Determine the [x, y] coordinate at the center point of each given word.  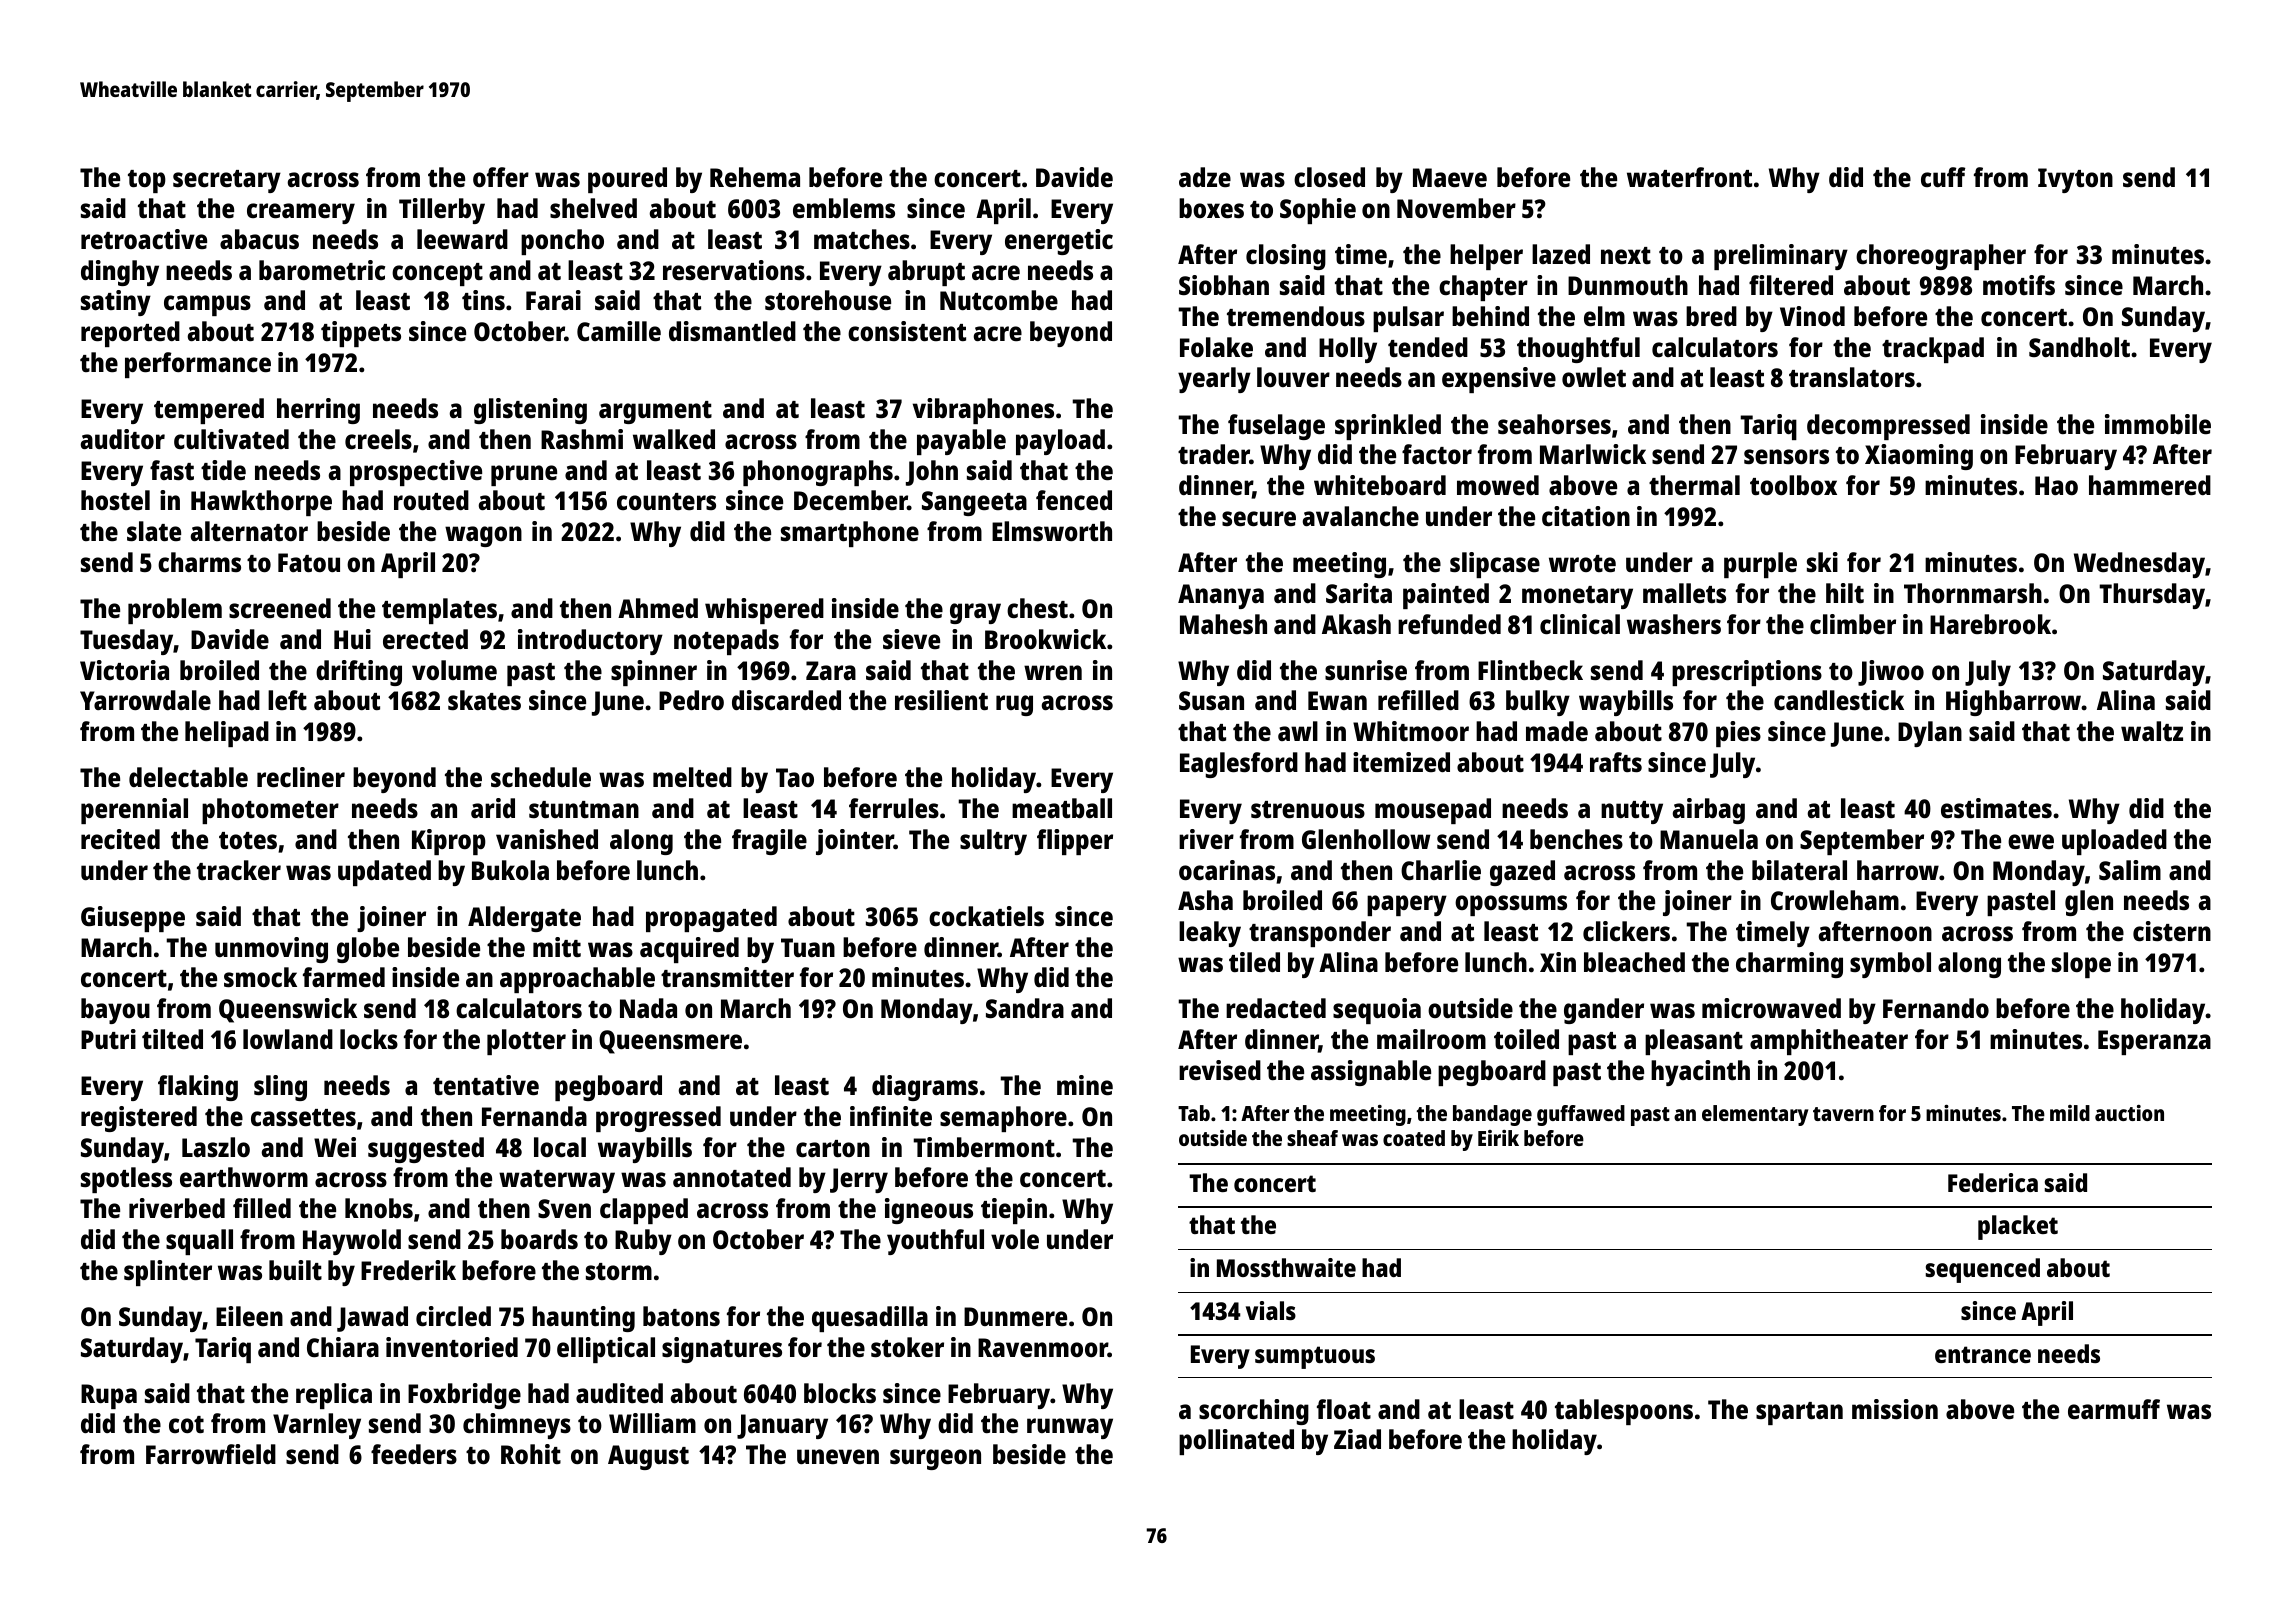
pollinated [1236, 1442]
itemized [1401, 762]
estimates [1996, 808]
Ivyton [2075, 180]
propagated [711, 919]
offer [501, 177]
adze [1205, 177]
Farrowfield [211, 1454]
